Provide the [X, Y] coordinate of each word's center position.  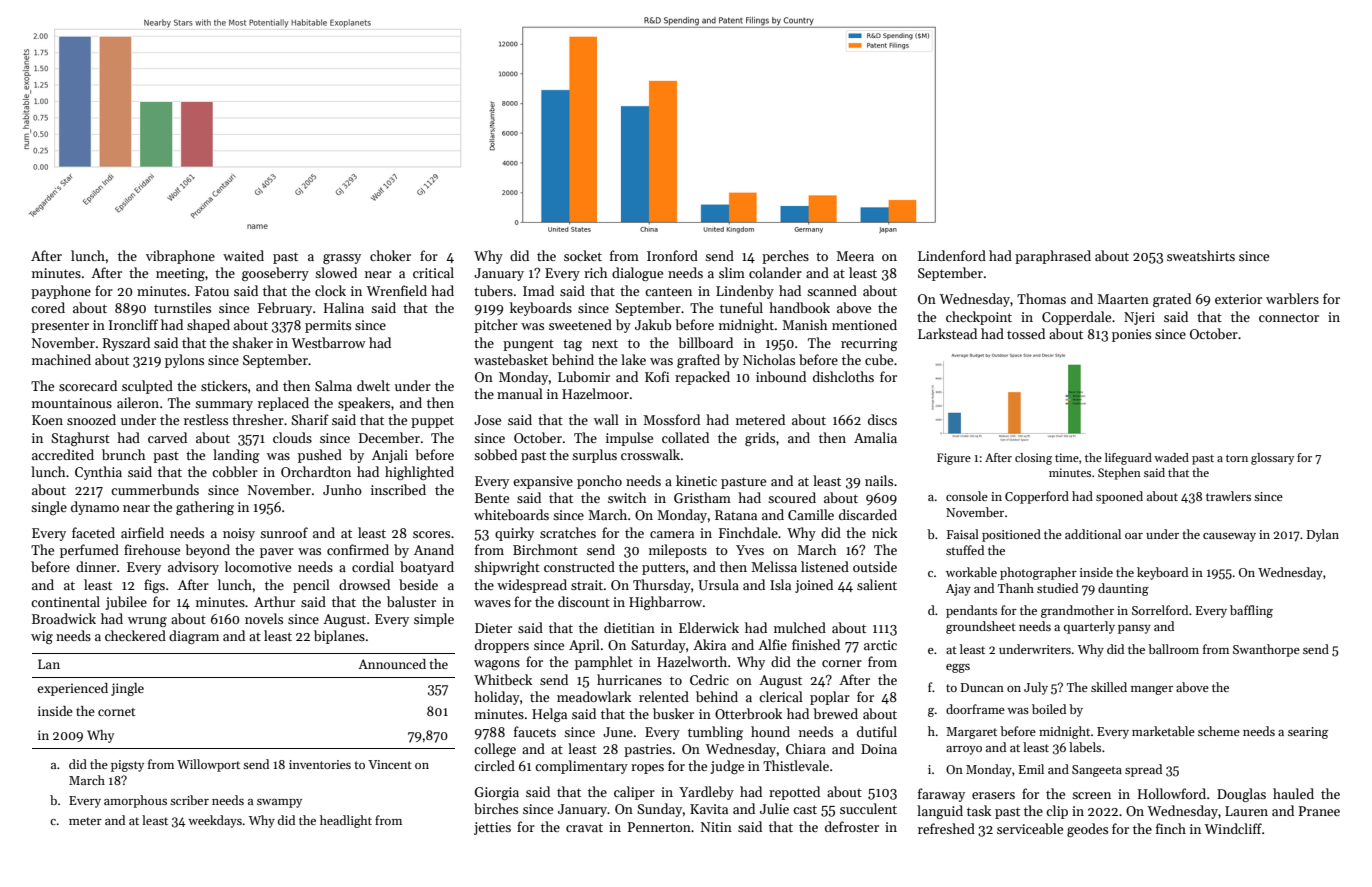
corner [842, 663]
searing [1308, 733]
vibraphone [180, 257]
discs [882, 419]
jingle [127, 689]
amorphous [135, 801]
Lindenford [952, 255]
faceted [93, 532]
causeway [1229, 537]
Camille [811, 514]
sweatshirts [1201, 255]
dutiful [877, 731]
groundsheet [981, 627]
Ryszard [126, 344]
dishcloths [843, 376]
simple [434, 620]
